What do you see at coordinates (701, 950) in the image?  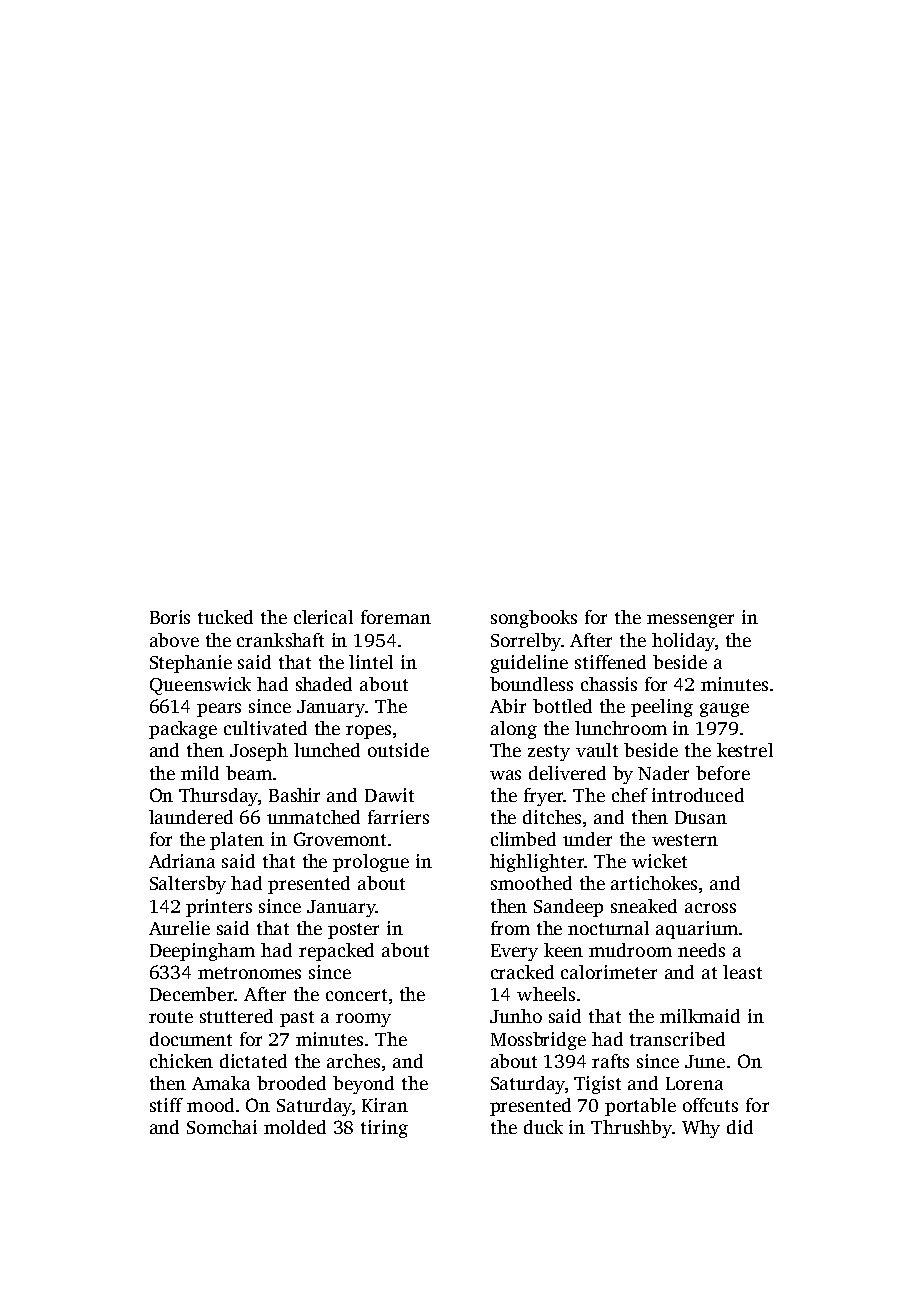 I see `needs` at bounding box center [701, 950].
